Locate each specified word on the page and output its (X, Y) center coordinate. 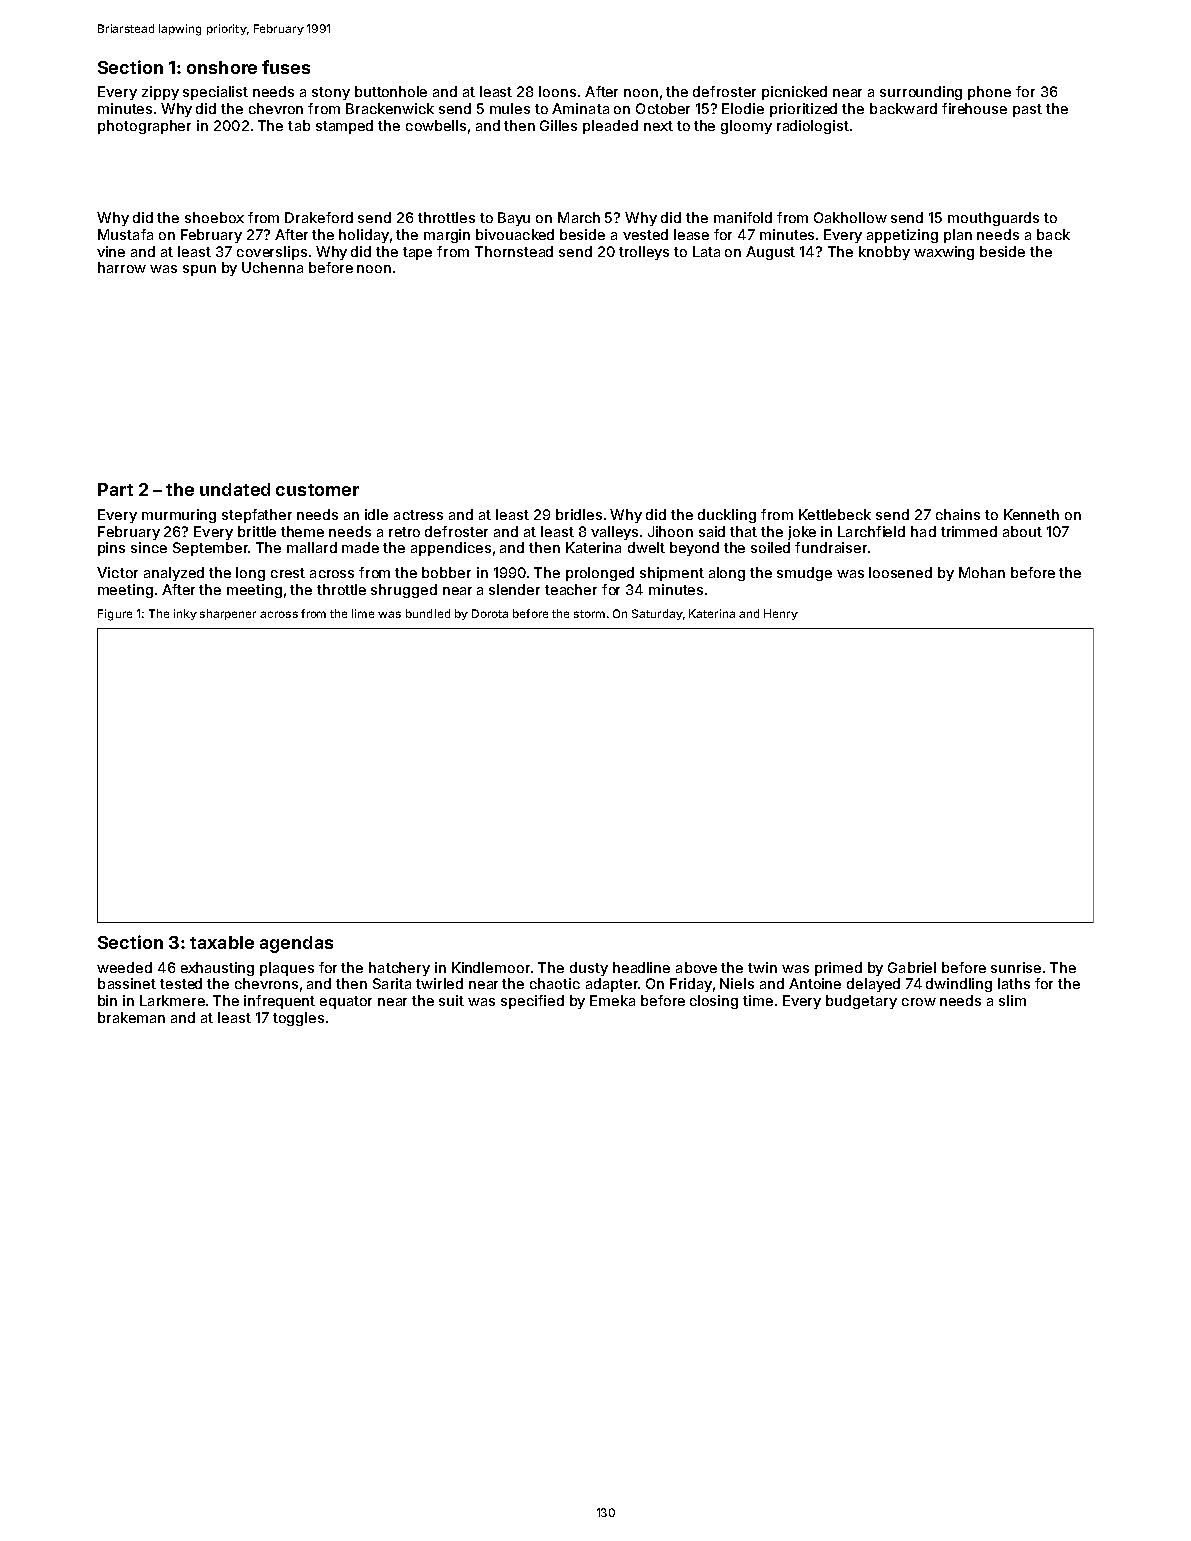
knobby (884, 253)
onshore (222, 67)
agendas (296, 944)
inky (185, 614)
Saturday (657, 614)
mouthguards (993, 219)
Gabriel (912, 967)
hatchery (399, 969)
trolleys (644, 253)
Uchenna (272, 267)
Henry (781, 614)
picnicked (794, 93)
